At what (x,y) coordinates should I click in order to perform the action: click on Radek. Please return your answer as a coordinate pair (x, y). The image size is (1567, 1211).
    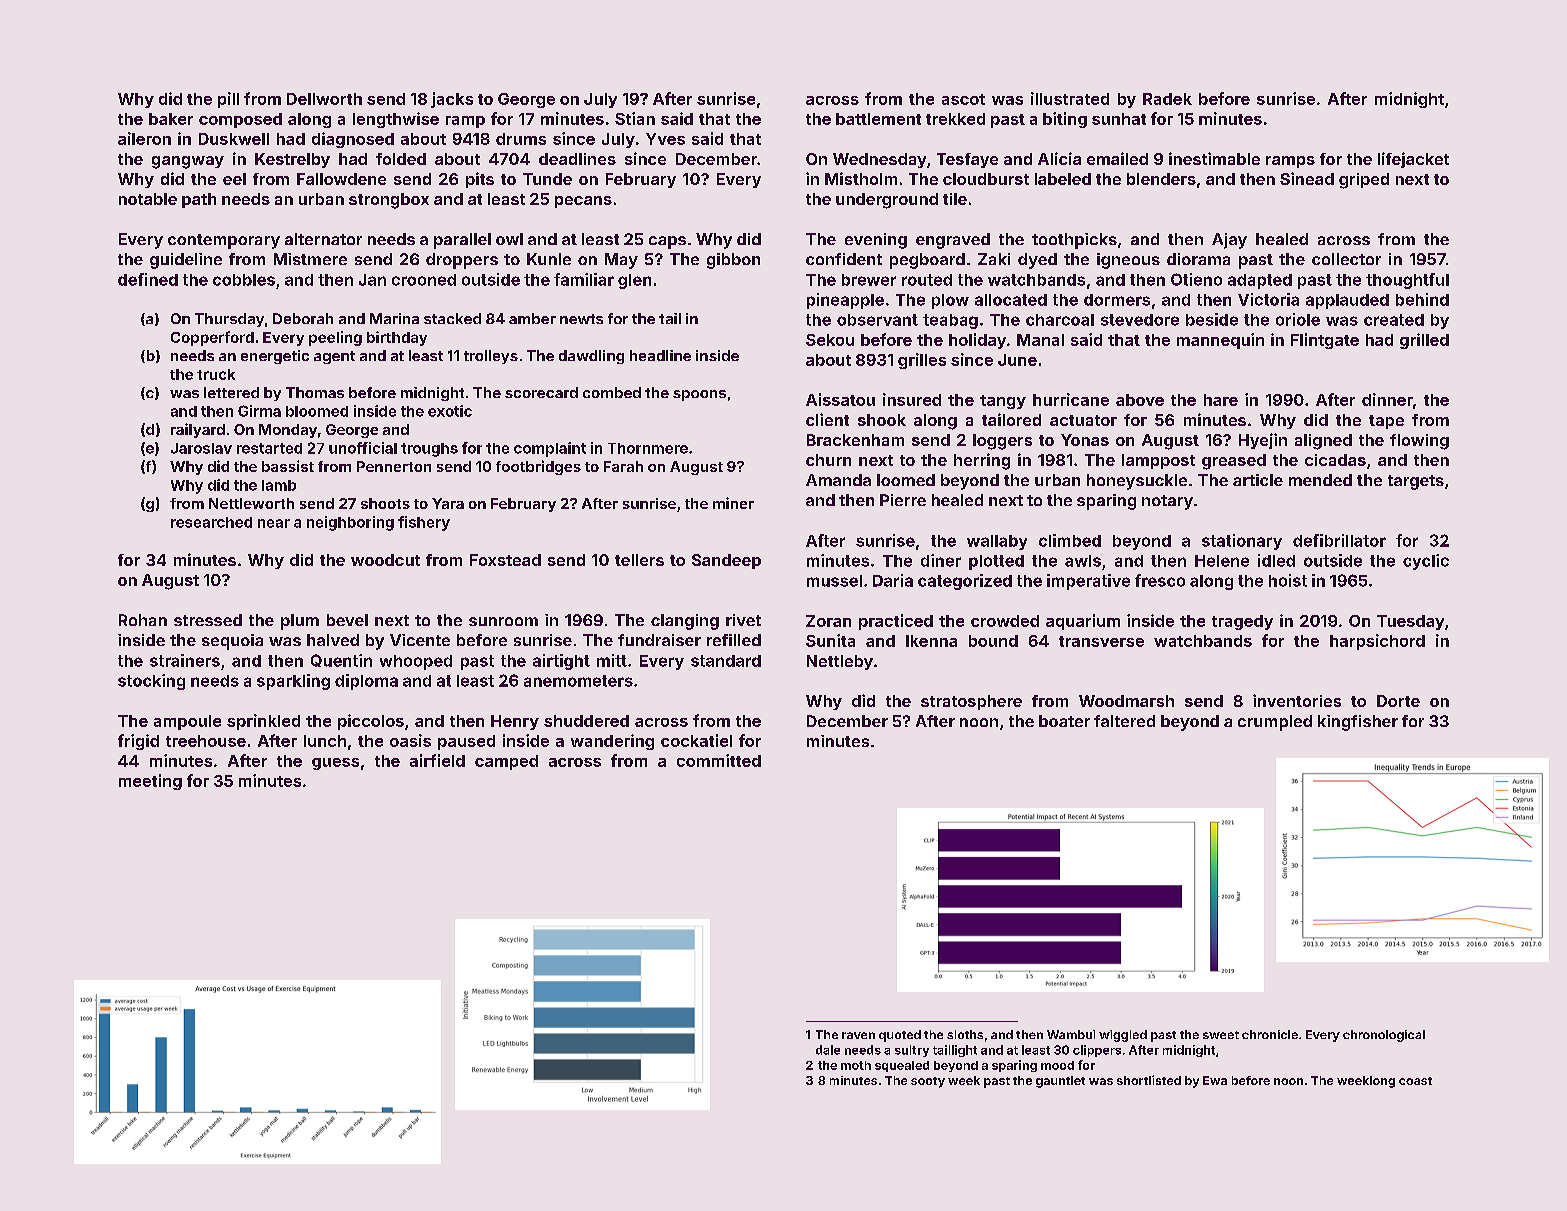
    Looking at the image, I should click on (1167, 99).
